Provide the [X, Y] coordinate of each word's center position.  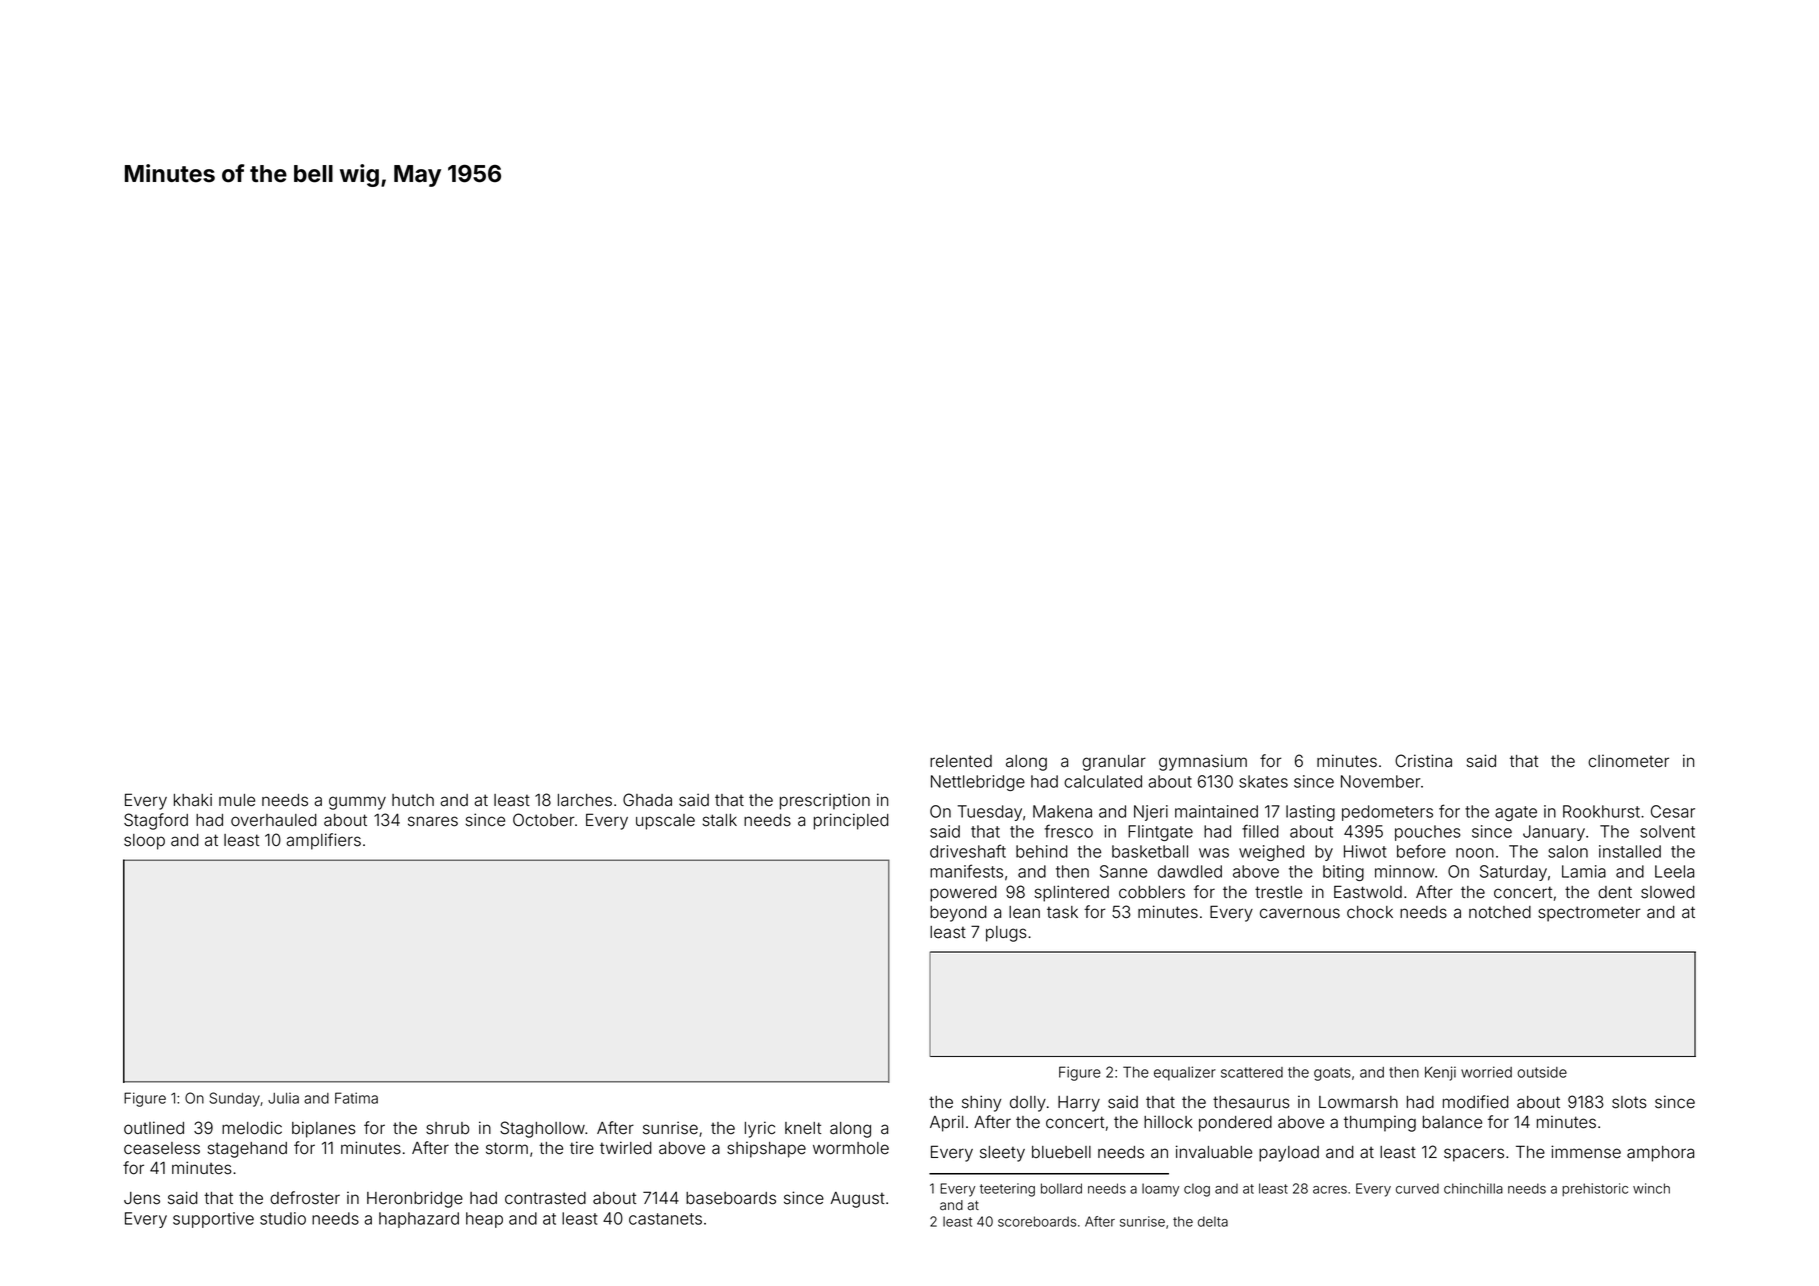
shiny [981, 1103]
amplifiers [323, 841]
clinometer [1628, 761]
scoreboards [1037, 1221]
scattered [1252, 1072]
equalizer [1185, 1073]
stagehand [247, 1150]
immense [1586, 1152]
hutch [413, 800]
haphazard [419, 1220]
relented [961, 761]
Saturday [1513, 873]
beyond [958, 914]
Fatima [356, 1098]
